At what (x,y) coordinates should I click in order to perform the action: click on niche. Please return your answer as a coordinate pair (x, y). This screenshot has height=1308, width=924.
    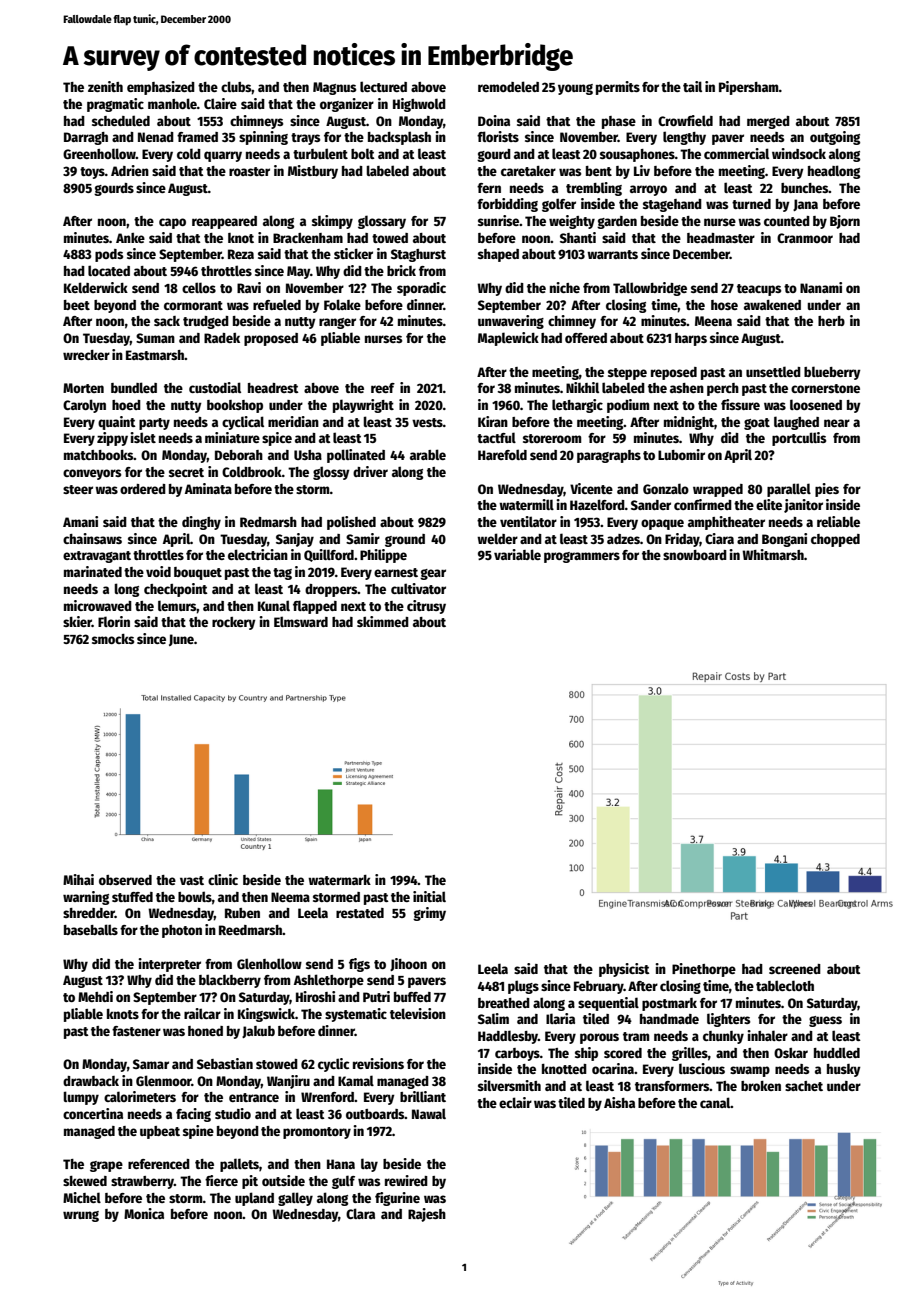
    Looking at the image, I should click on (565, 287).
